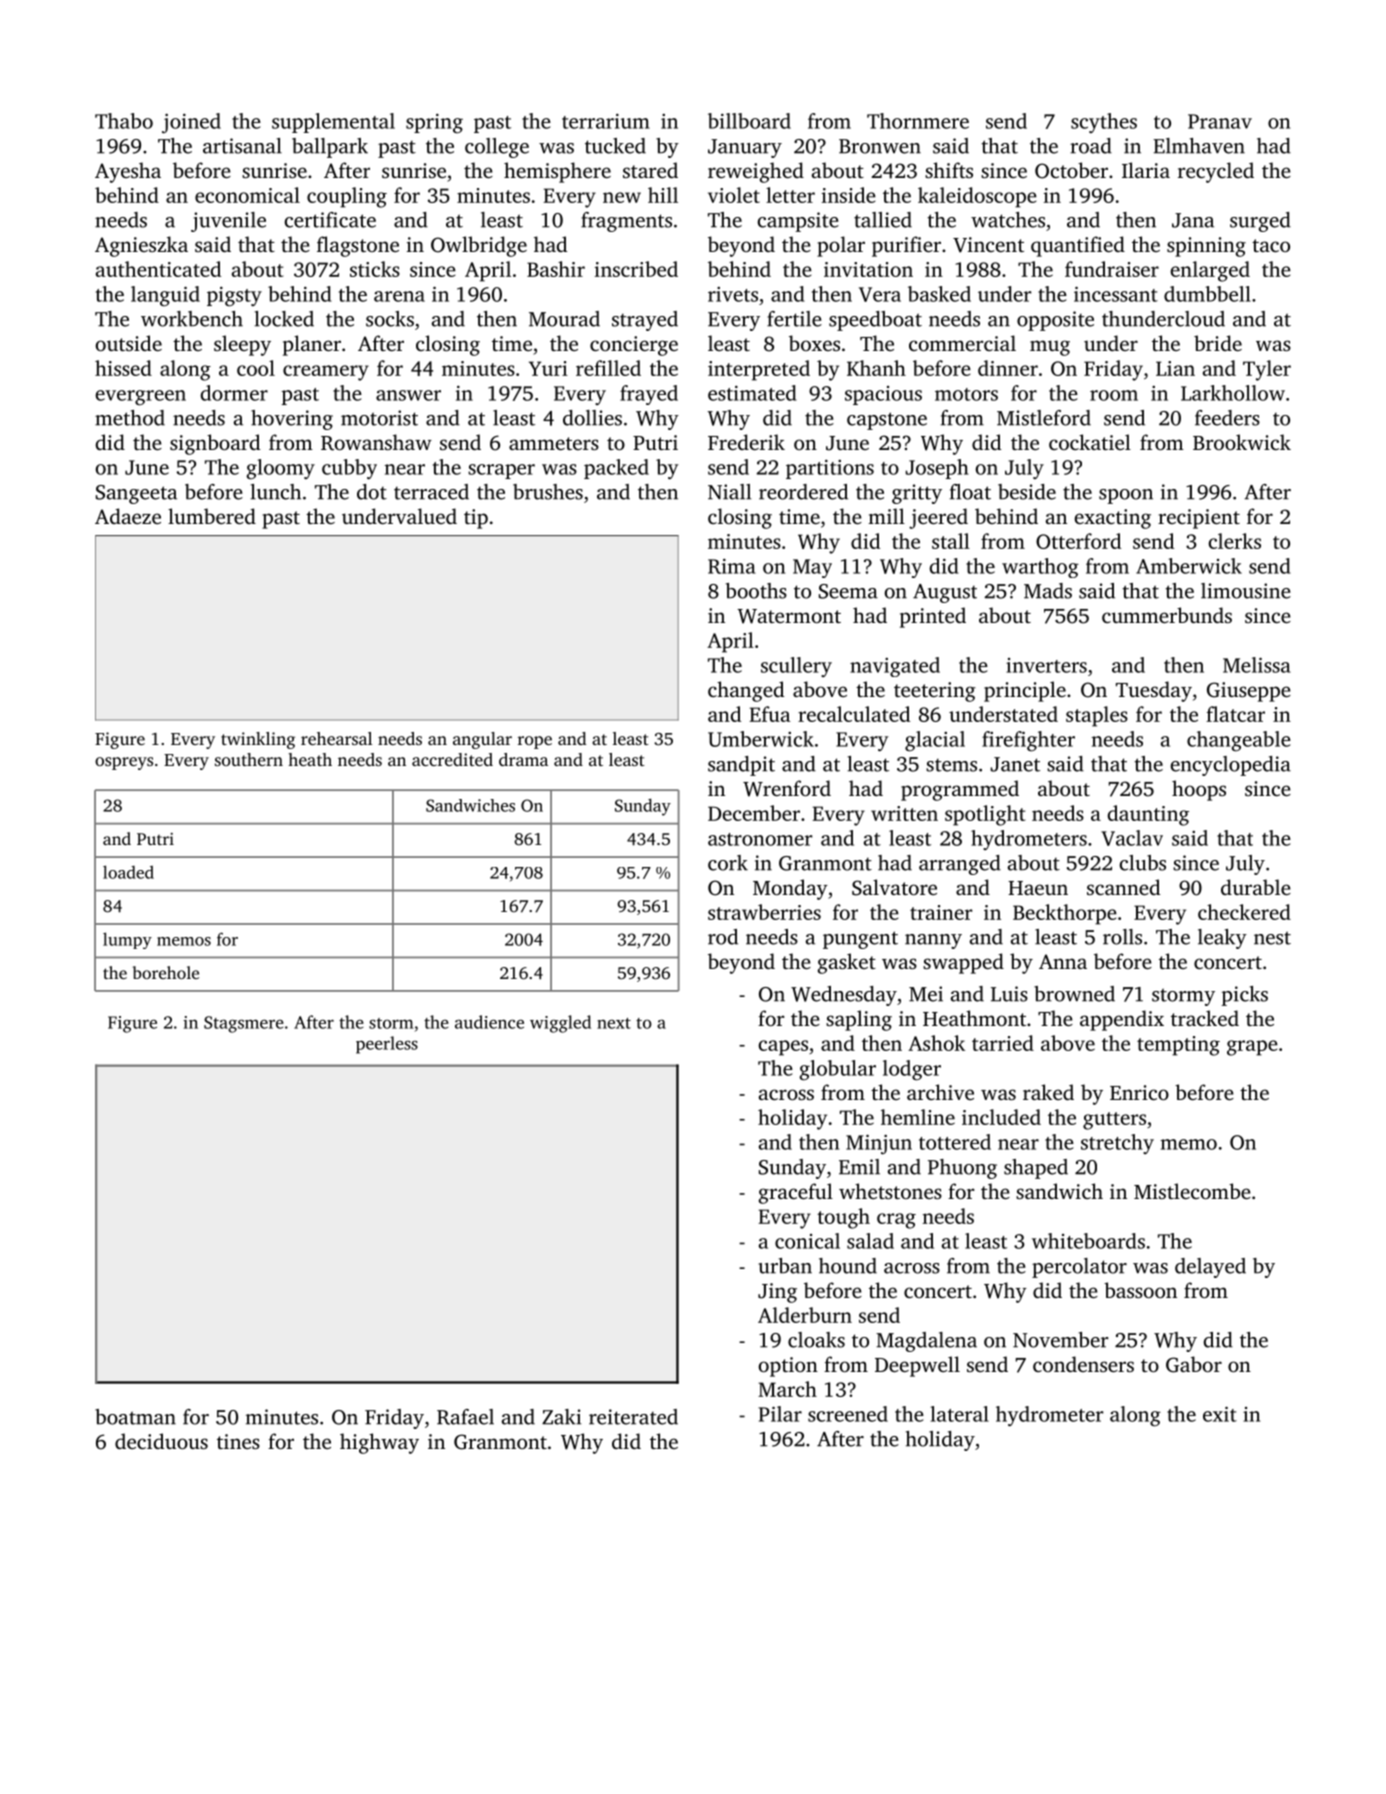  What do you see at coordinates (848, 1414) in the page?
I see `screened` at bounding box center [848, 1414].
